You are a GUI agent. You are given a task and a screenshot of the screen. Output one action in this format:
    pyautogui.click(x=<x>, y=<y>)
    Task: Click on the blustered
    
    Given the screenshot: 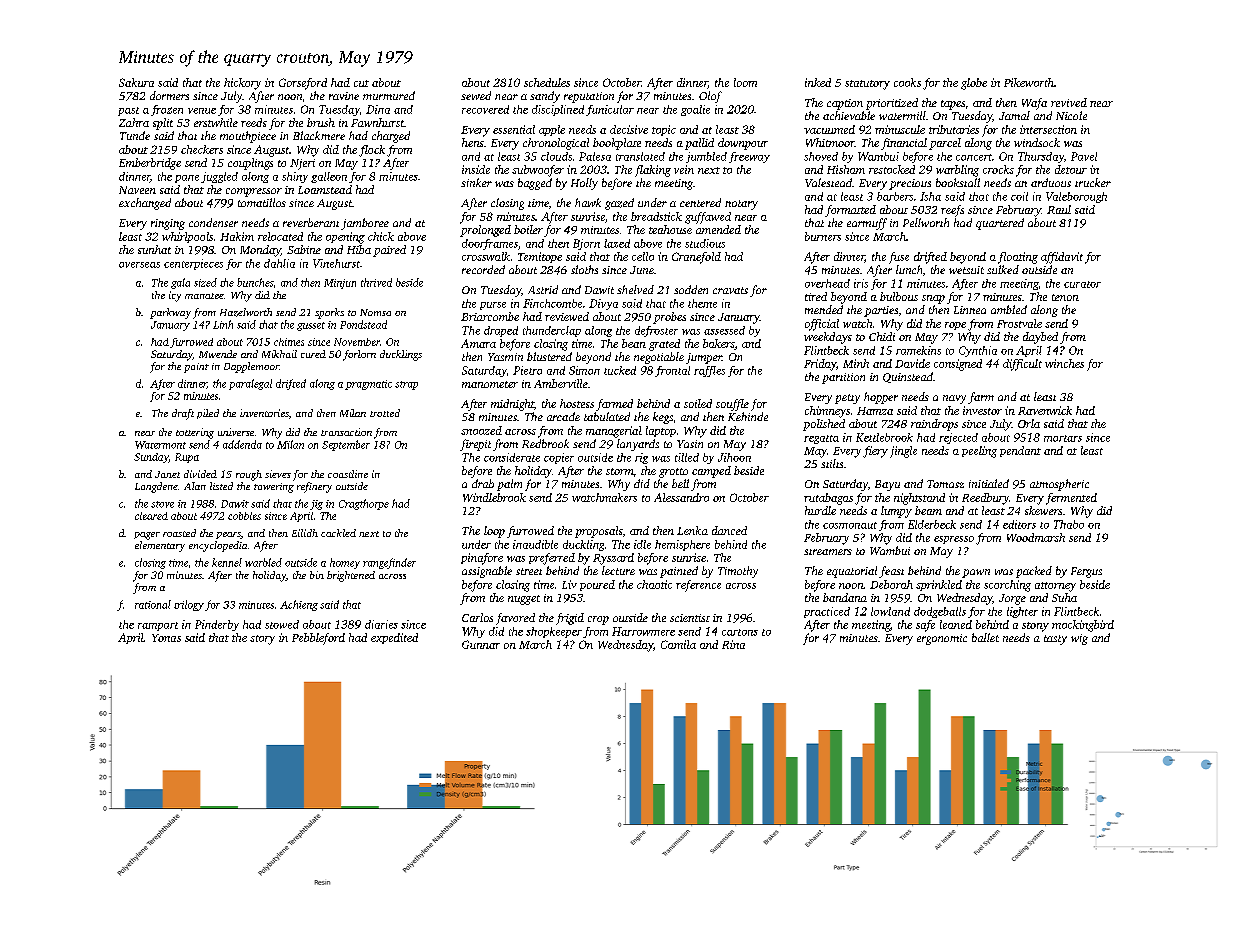 What is the action you would take?
    pyautogui.click(x=549, y=356)
